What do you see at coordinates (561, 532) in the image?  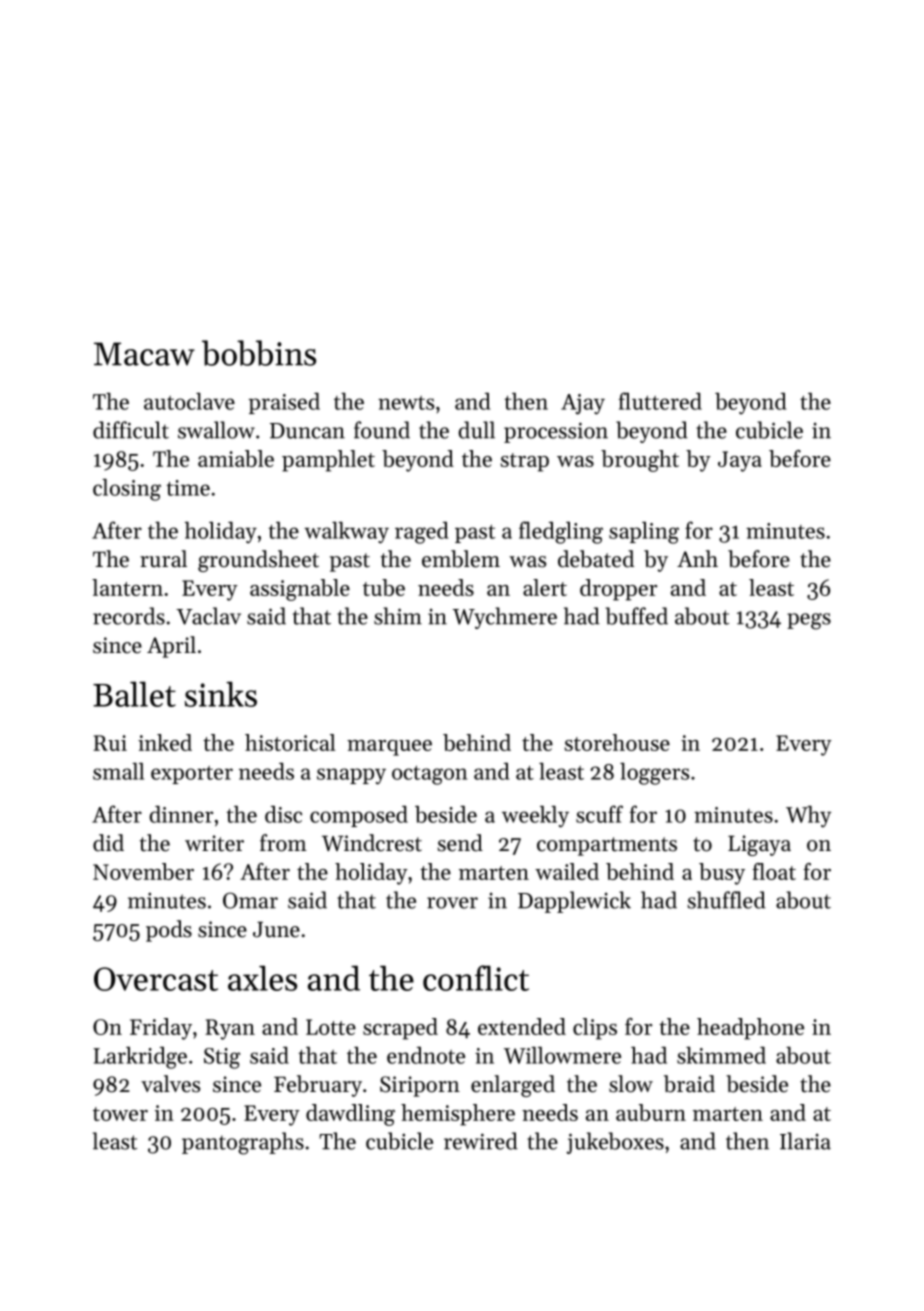 I see `fledgling` at bounding box center [561, 532].
